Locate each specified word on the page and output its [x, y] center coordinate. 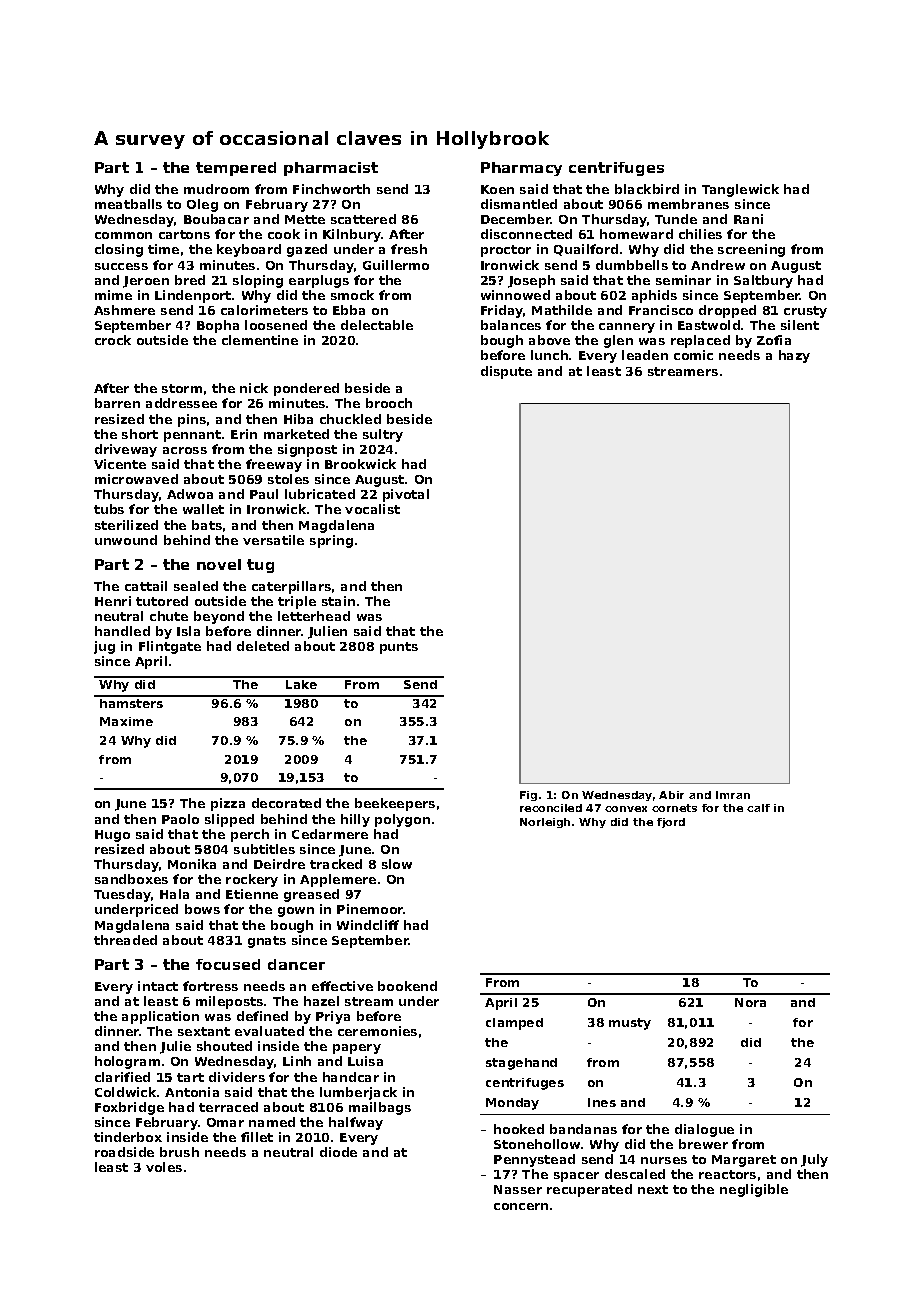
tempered [236, 169]
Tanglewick [740, 190]
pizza [228, 804]
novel [219, 564]
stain [338, 601]
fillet [257, 1137]
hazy [794, 356]
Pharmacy [521, 169]
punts [399, 648]
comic [693, 355]
